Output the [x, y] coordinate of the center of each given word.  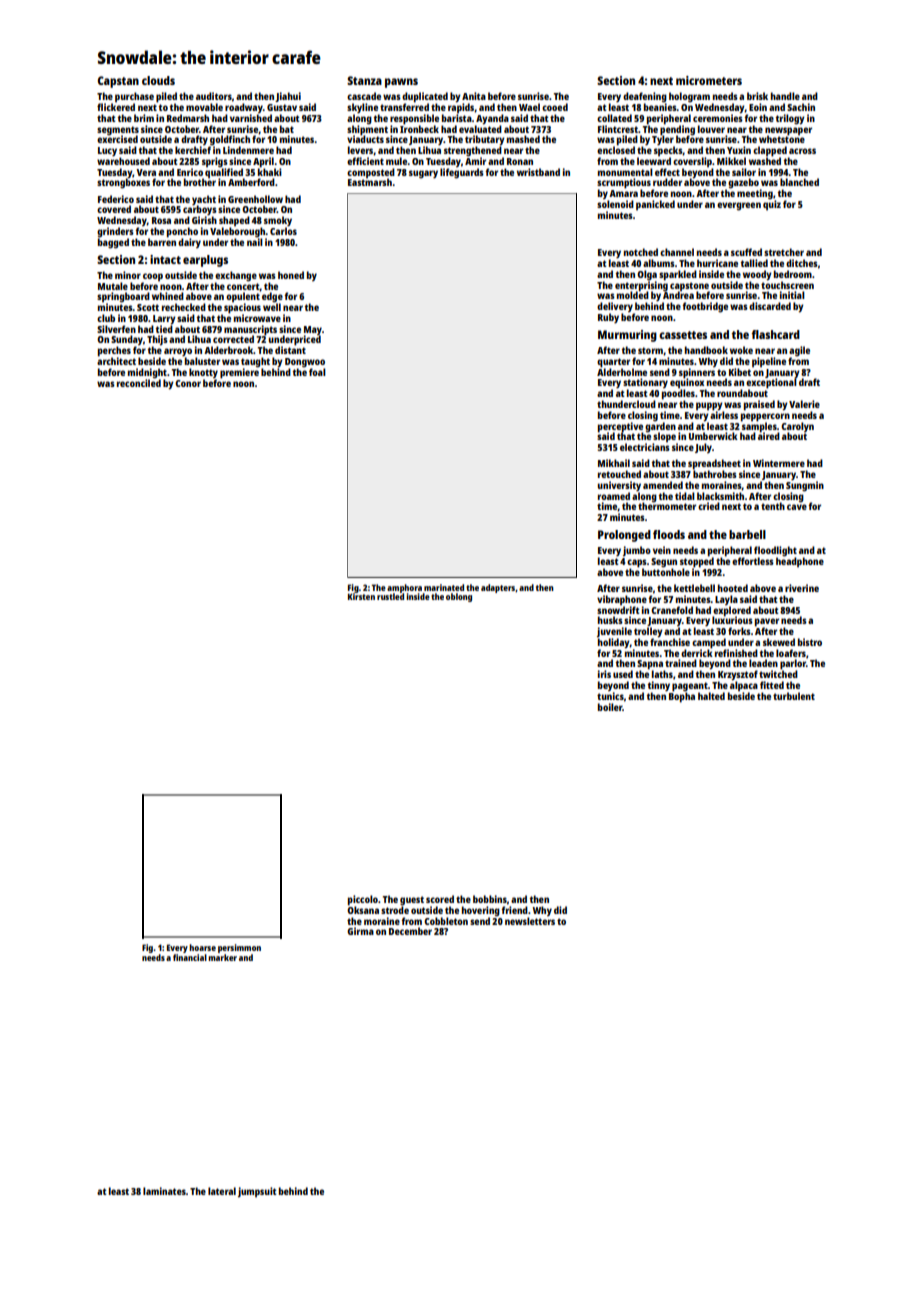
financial [190, 957]
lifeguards [462, 173]
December [410, 931]
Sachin [801, 107]
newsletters [530, 921]
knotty [203, 373]
